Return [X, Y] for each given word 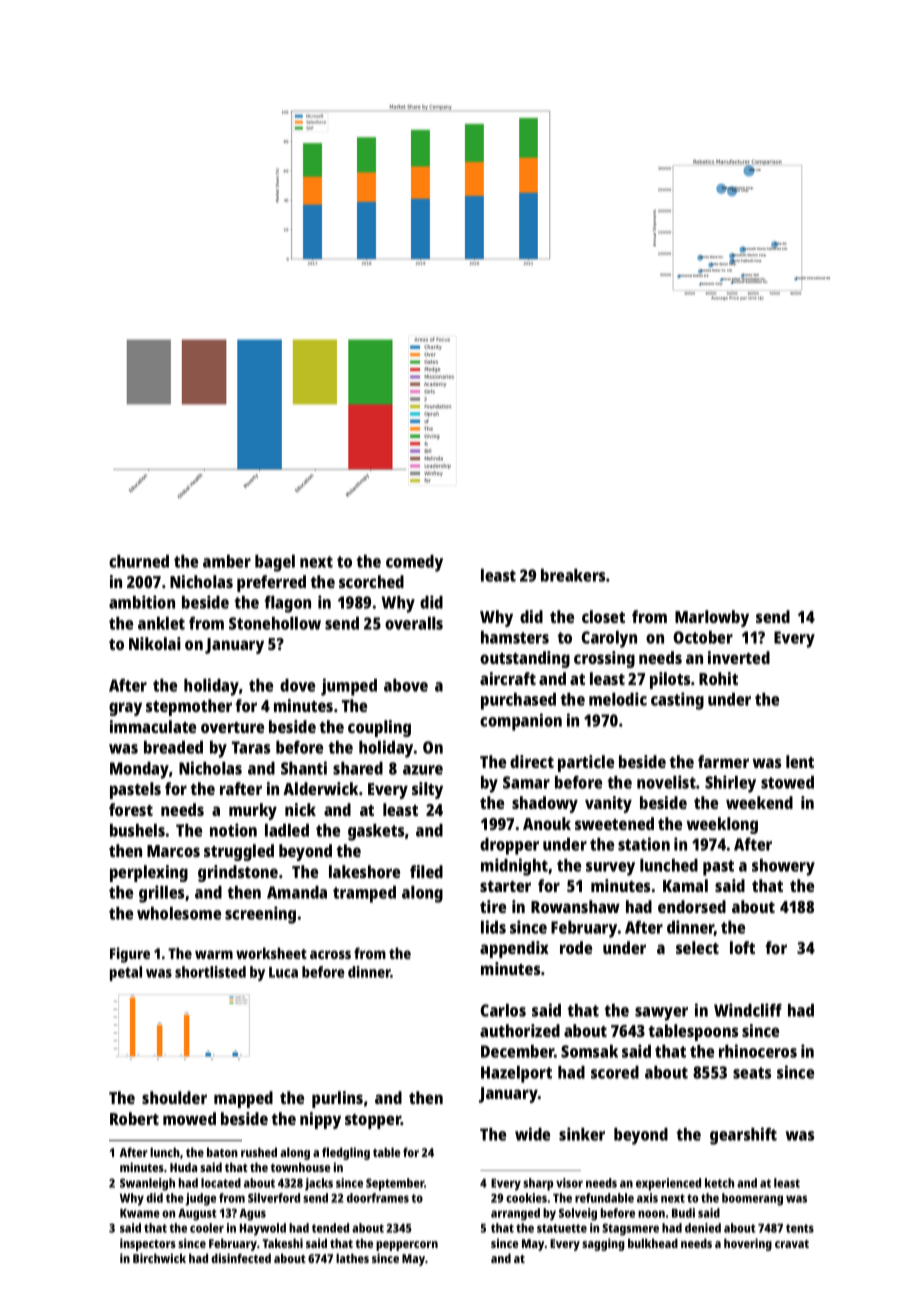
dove [297, 685]
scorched [371, 581]
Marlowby [712, 618]
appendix [514, 949]
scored [615, 1072]
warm [214, 954]
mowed [189, 1118]
